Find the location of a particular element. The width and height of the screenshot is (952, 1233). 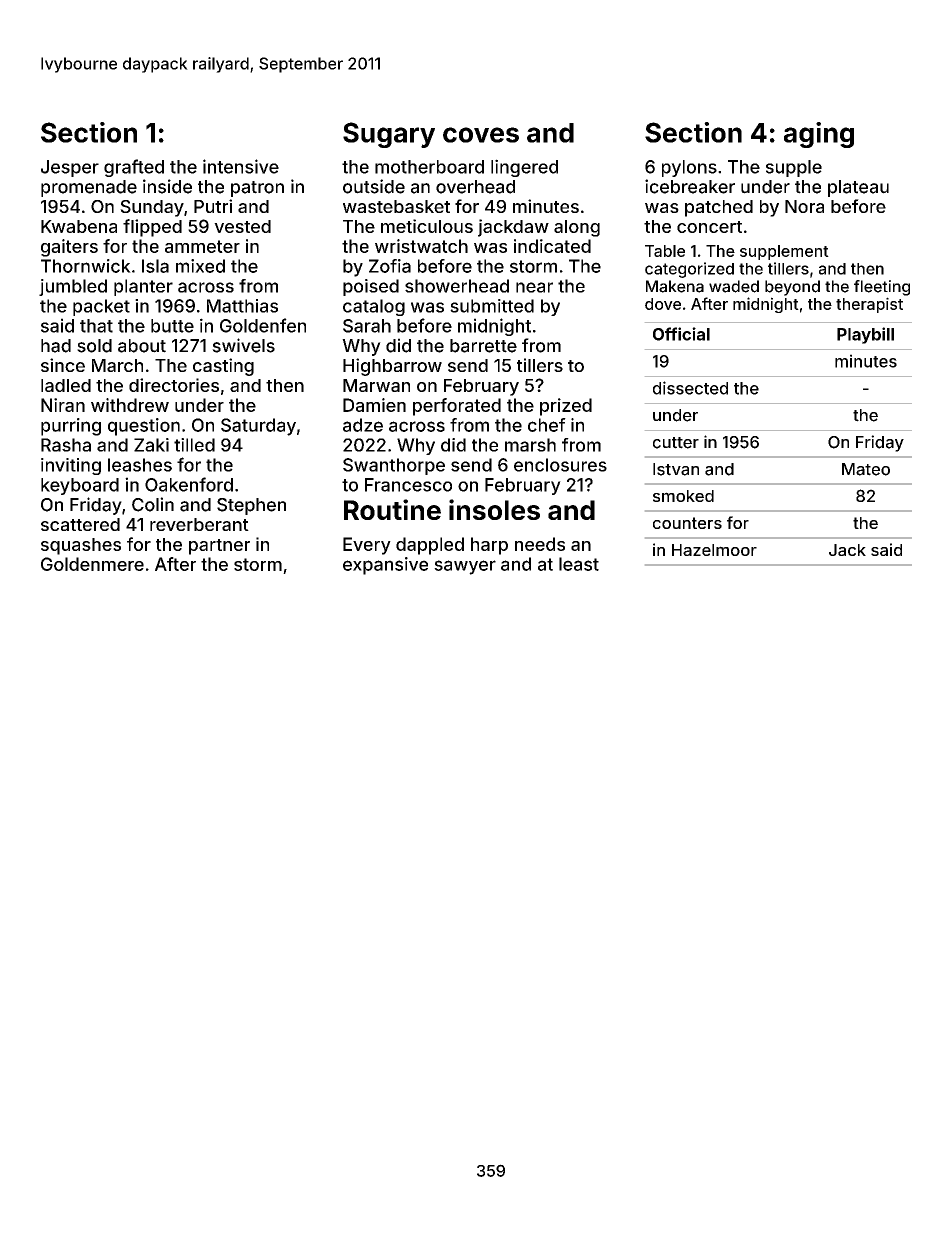

Nora is located at coordinates (804, 206).
